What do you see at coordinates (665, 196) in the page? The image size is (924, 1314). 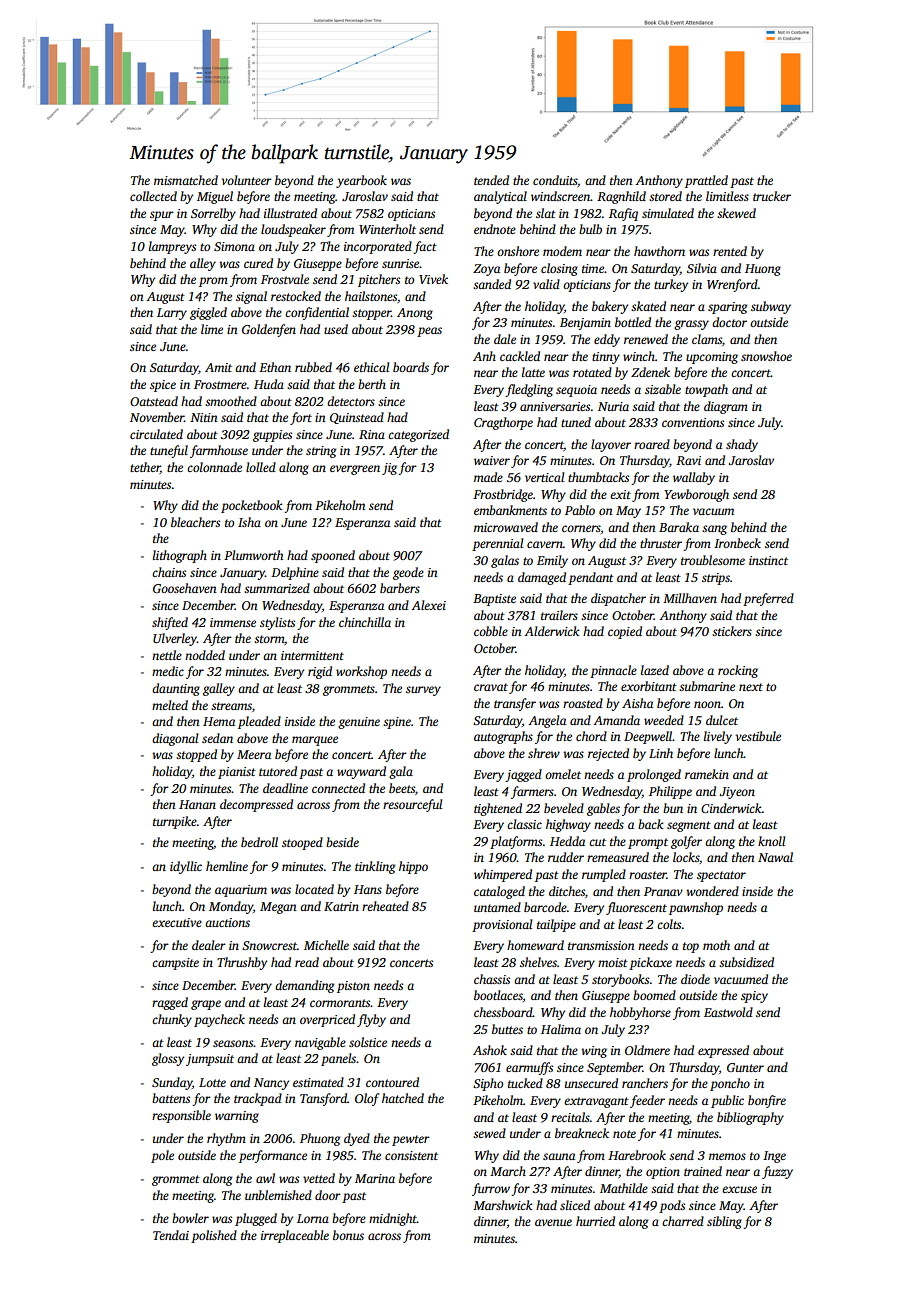 I see `stored` at bounding box center [665, 196].
